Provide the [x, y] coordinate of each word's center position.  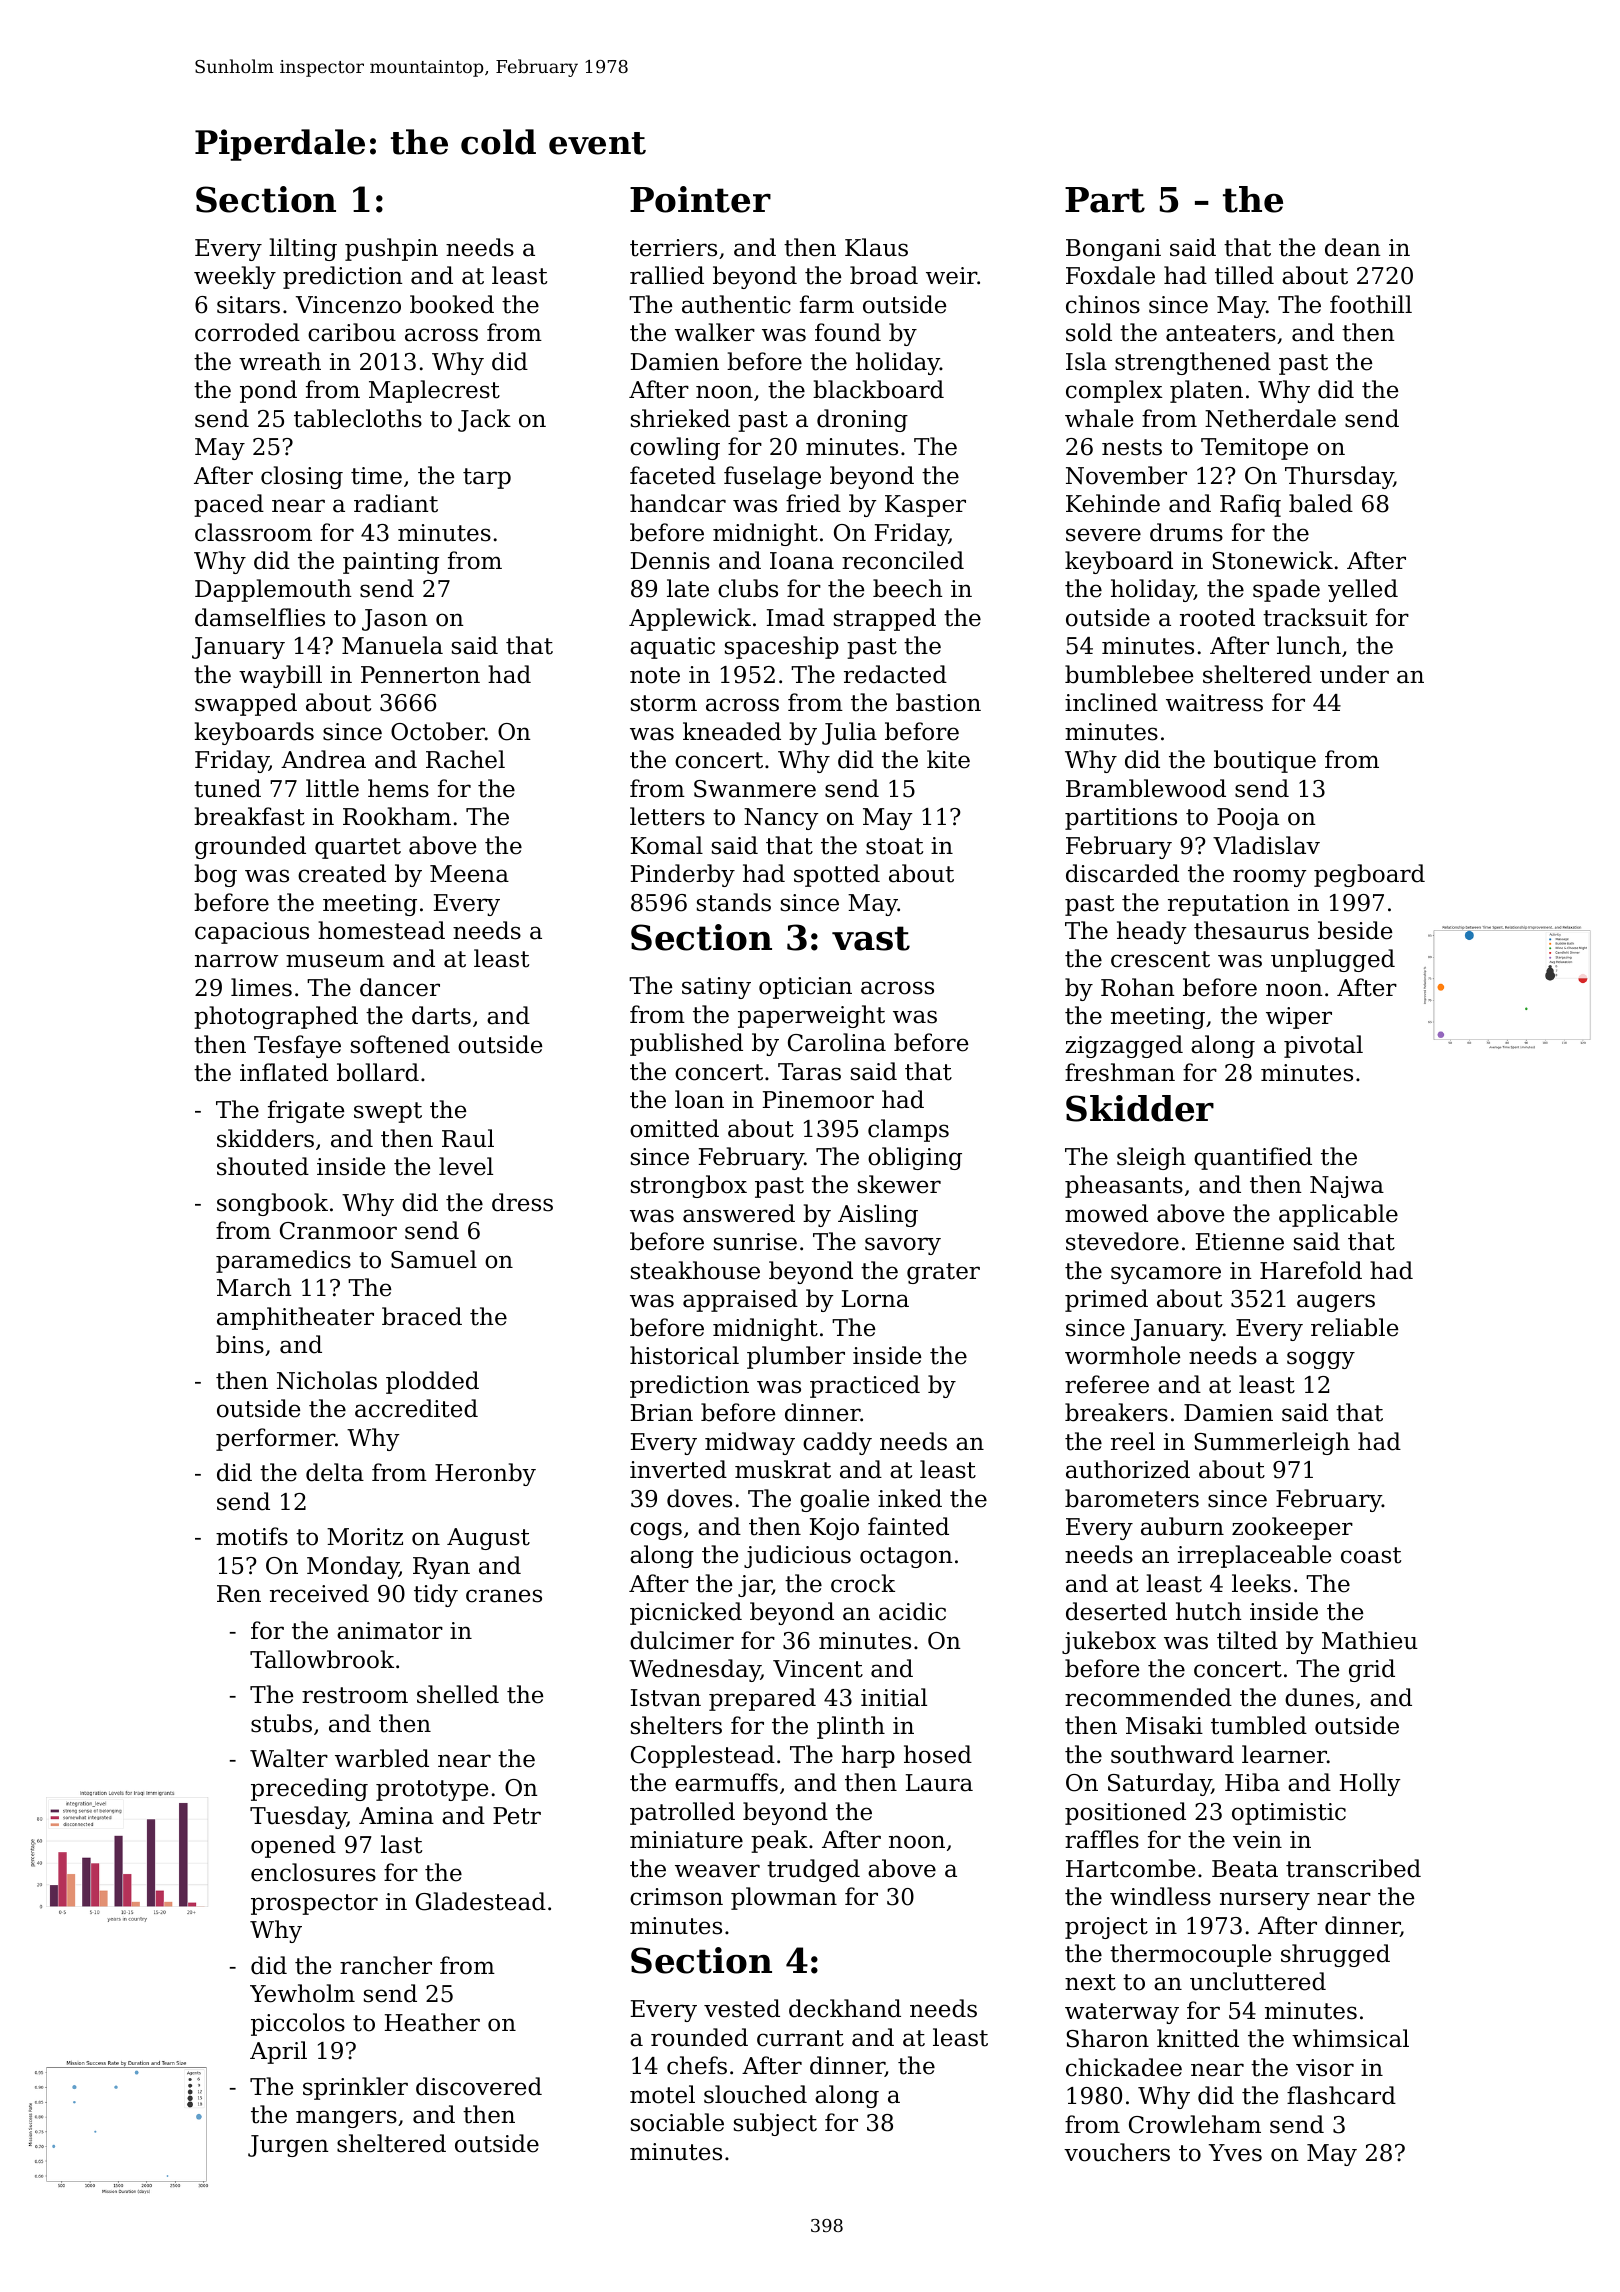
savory [903, 1246]
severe [1103, 535]
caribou [352, 332]
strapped [885, 619]
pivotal [1323, 1046]
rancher [386, 1965]
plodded [432, 1382]
